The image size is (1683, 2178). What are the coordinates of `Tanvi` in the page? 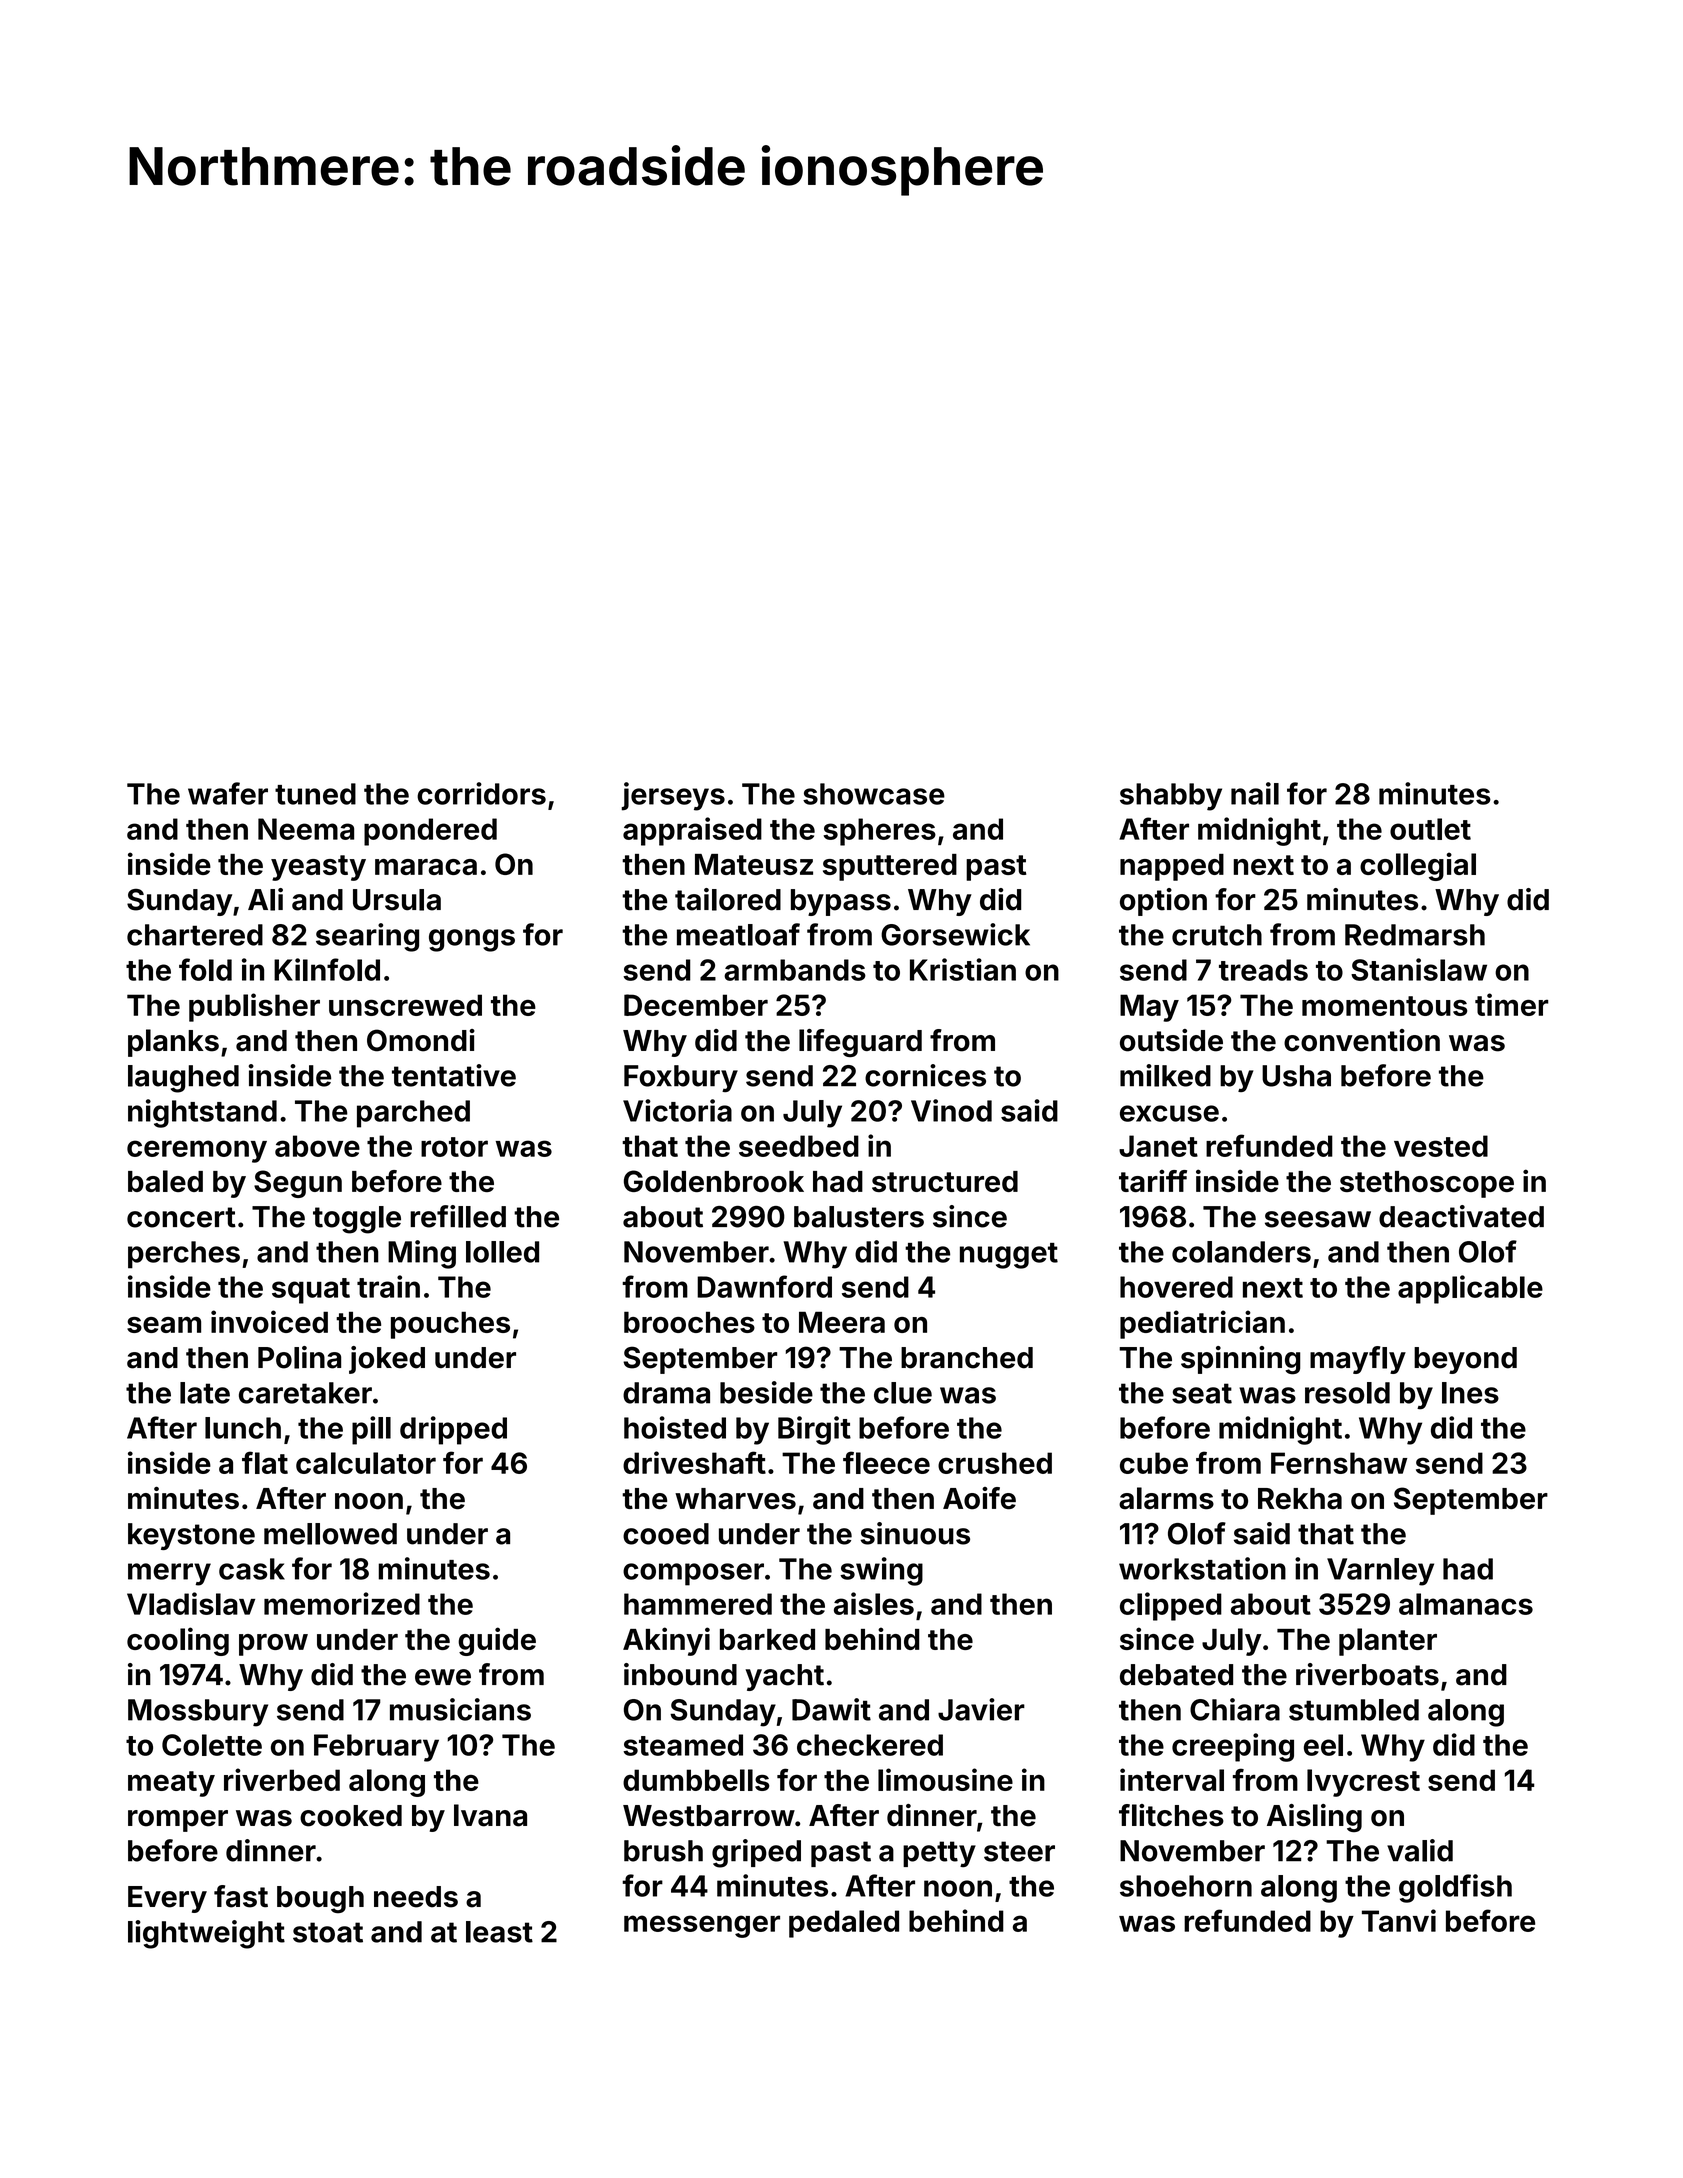 It's located at (1399, 1920).
